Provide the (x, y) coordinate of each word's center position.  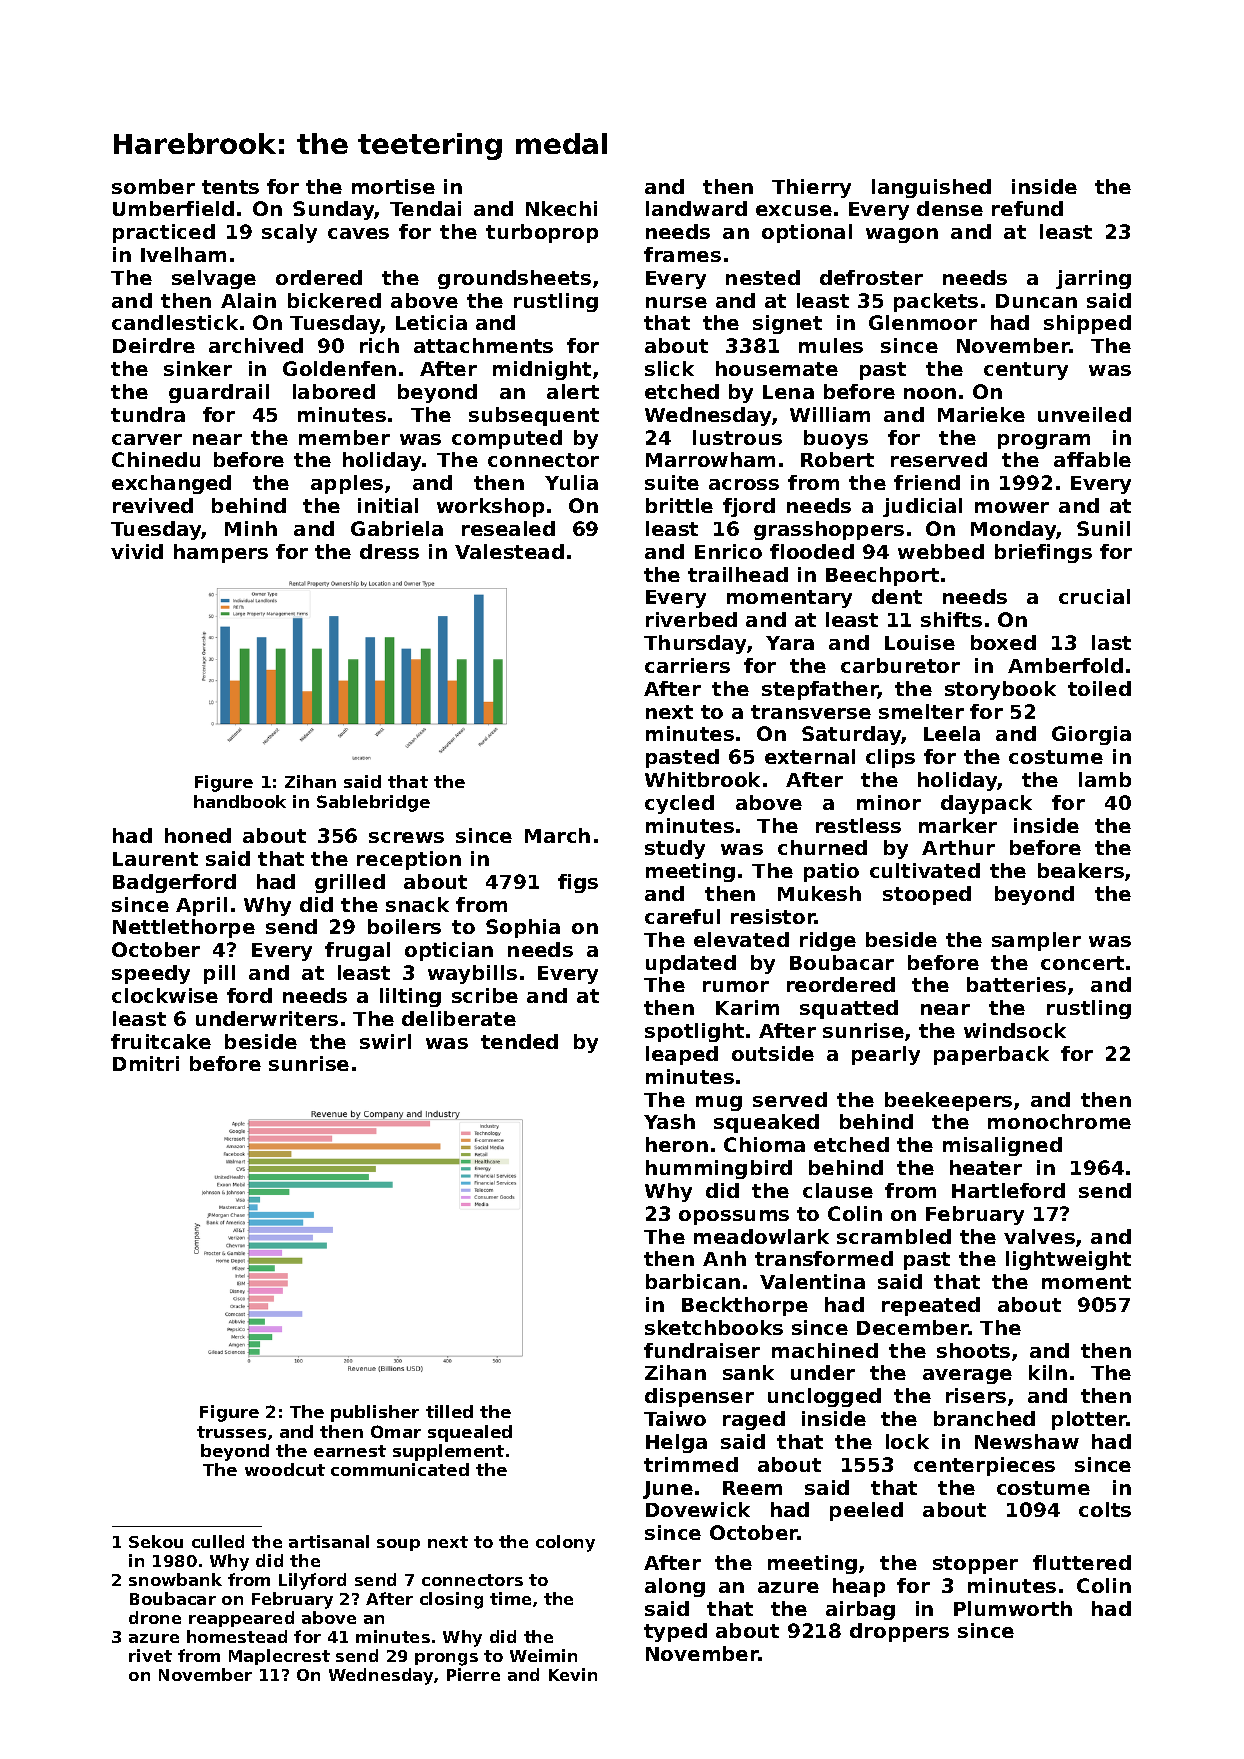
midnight (542, 370)
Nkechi (561, 208)
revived (153, 505)
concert (1082, 963)
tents (230, 187)
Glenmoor (923, 322)
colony (565, 1543)
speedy (151, 974)
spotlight (694, 1032)
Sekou (156, 1541)
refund (1027, 208)
